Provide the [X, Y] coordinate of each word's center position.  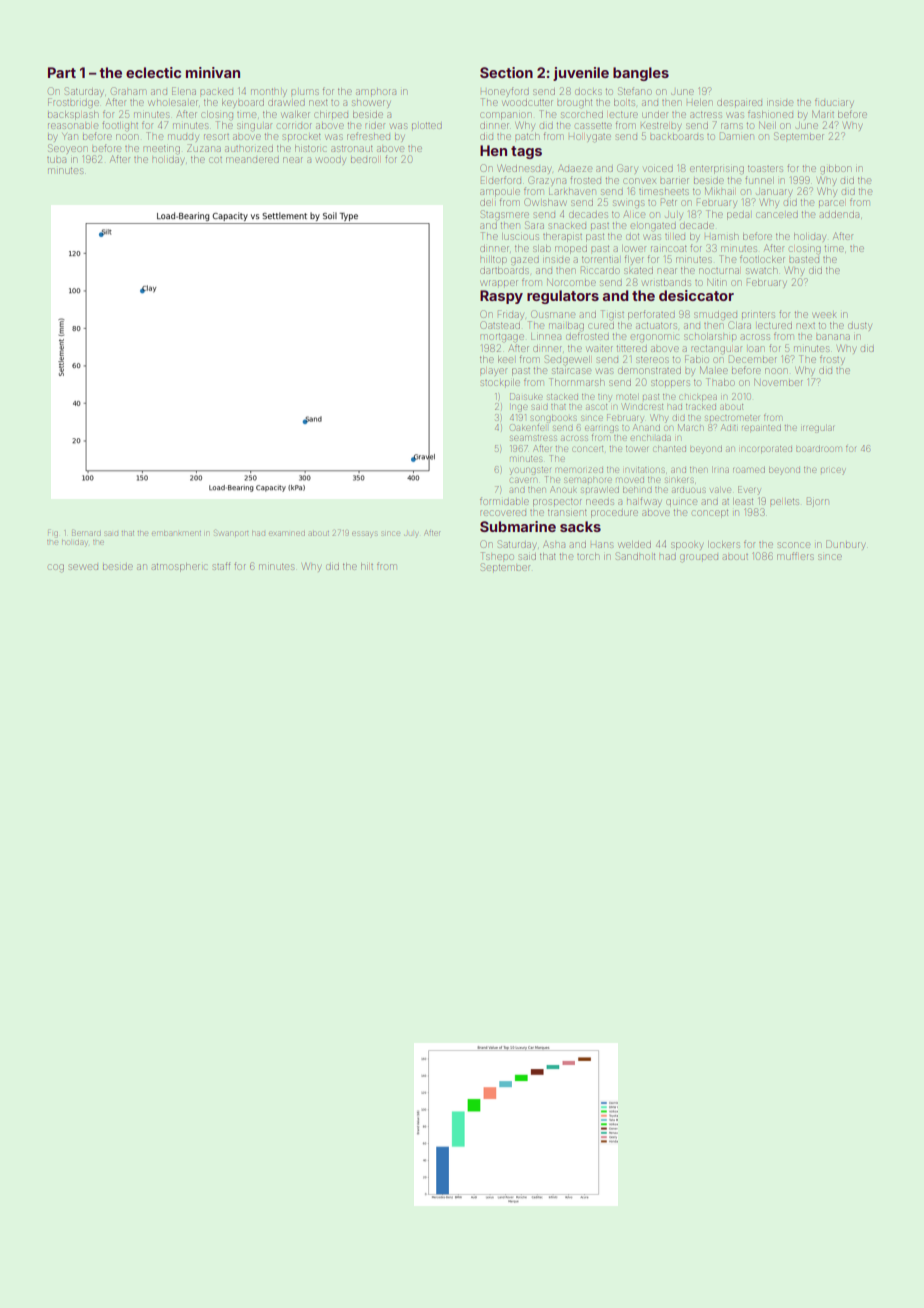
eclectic [153, 72]
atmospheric [180, 567]
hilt [367, 566]
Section [506, 72]
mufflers [795, 556]
